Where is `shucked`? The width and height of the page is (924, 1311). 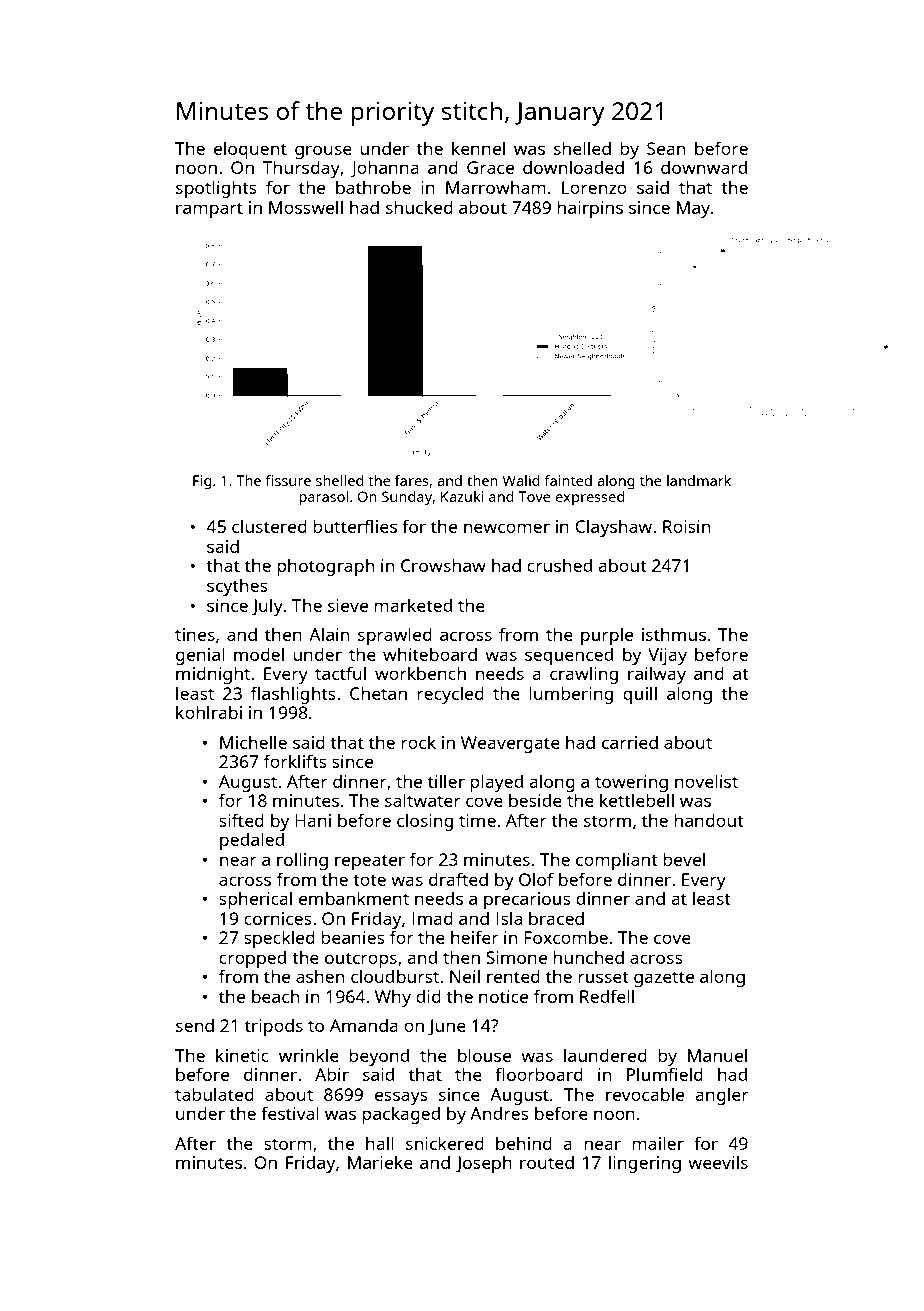
shucked is located at coordinates (419, 207).
